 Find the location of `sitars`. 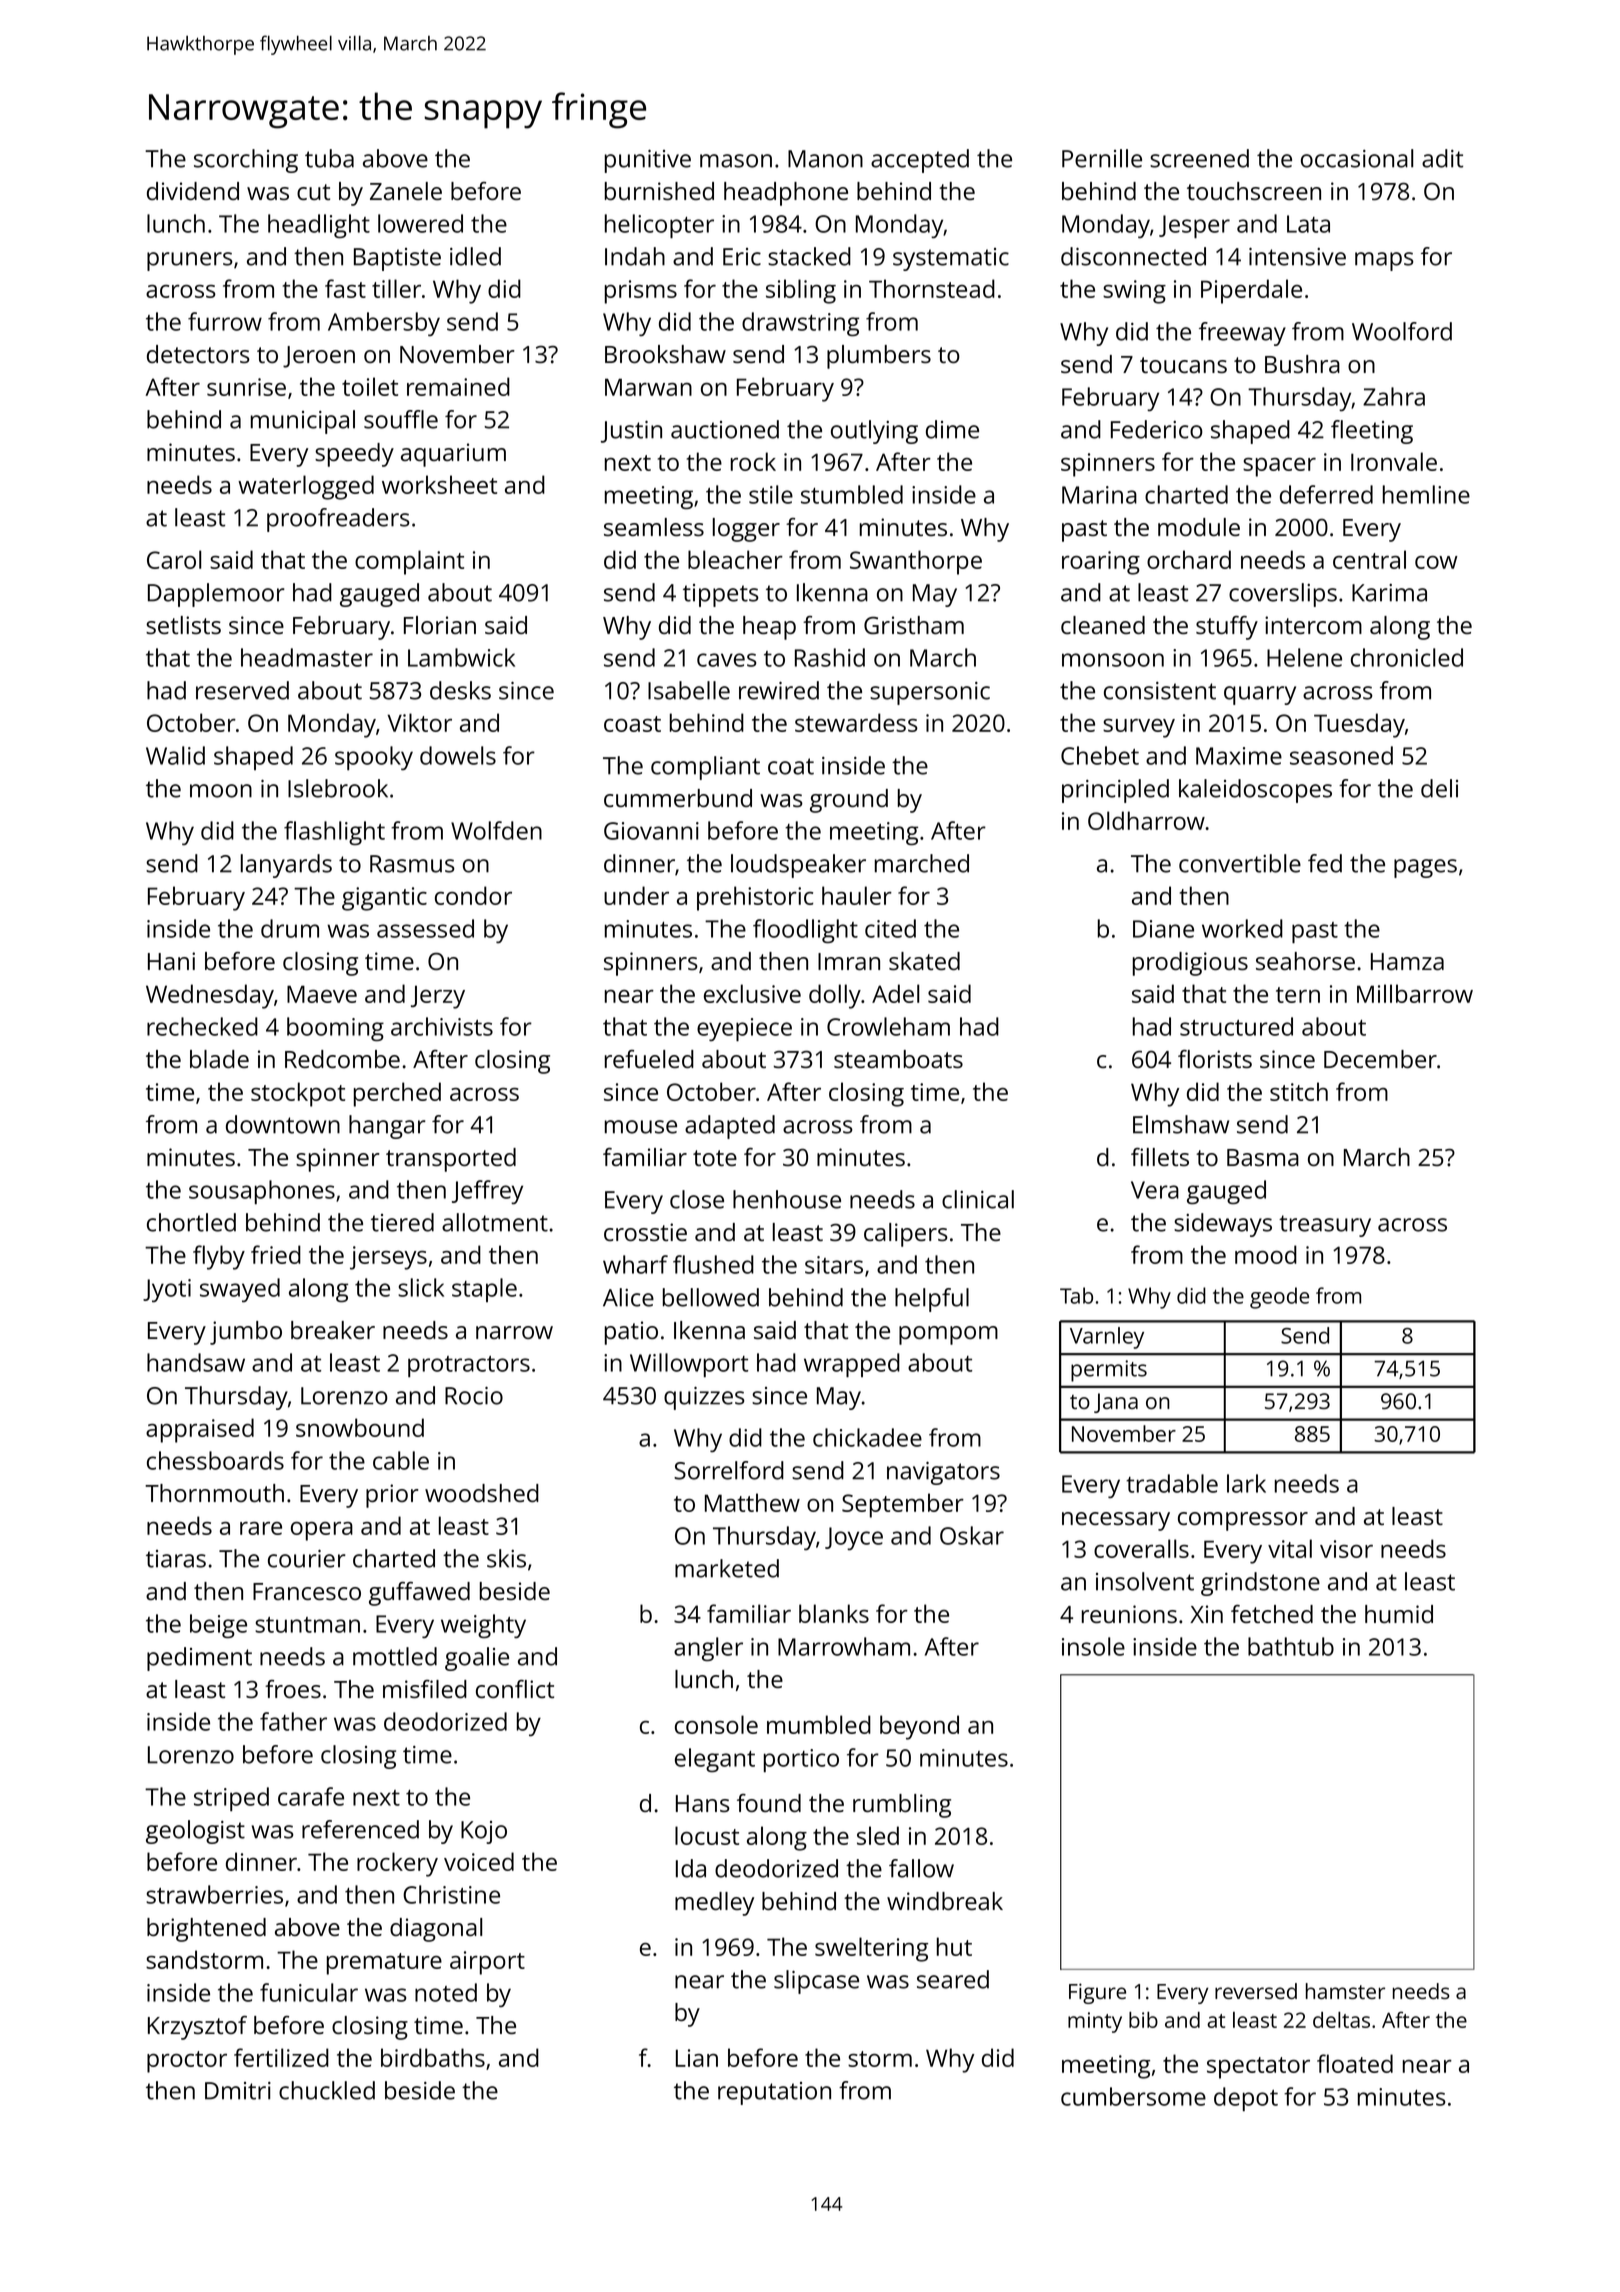

sitars is located at coordinates (834, 1265).
